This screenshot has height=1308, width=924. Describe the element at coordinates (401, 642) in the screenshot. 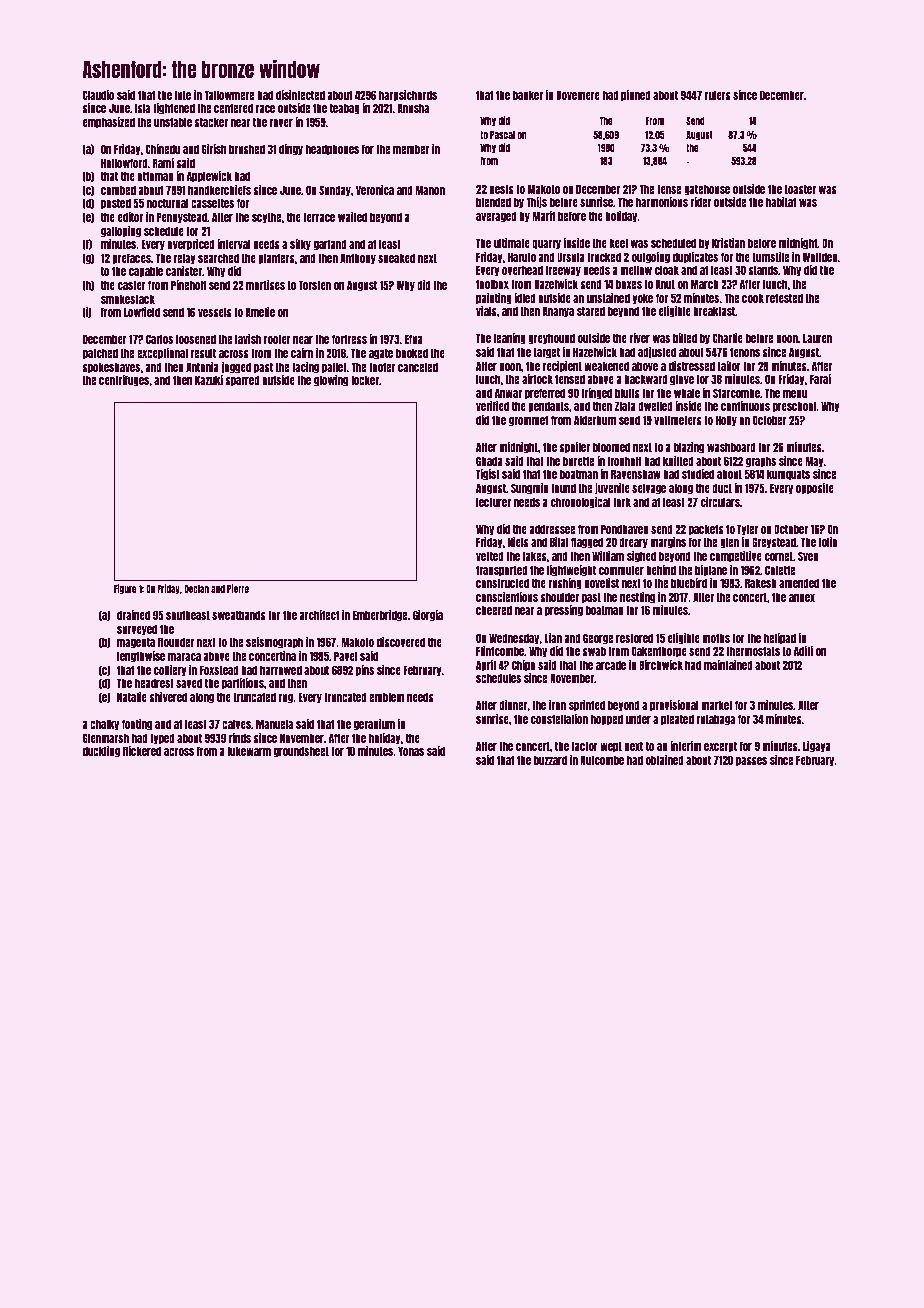

I see `discovered` at that location.
